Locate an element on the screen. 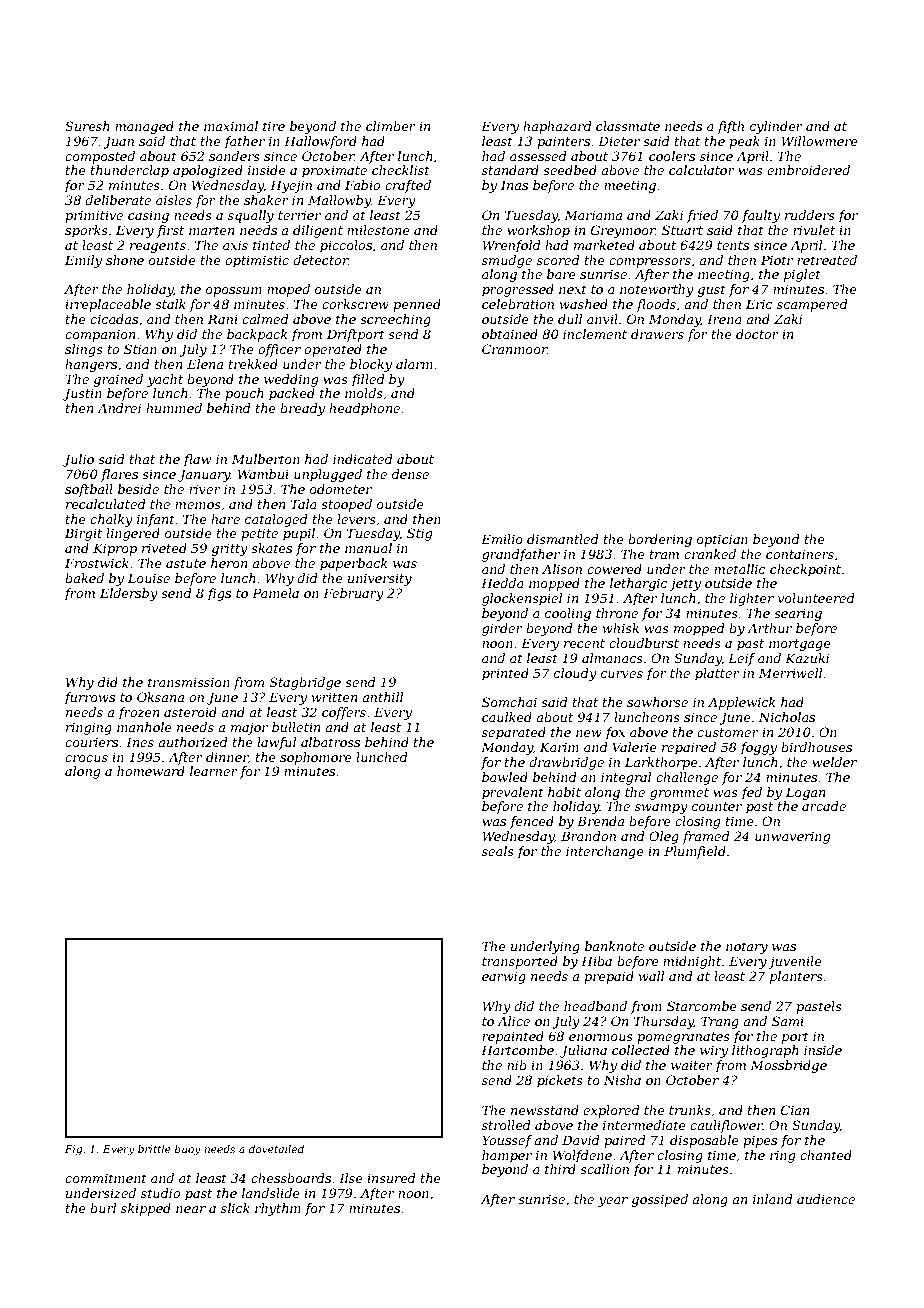 Image resolution: width=924 pixels, height=1308 pixels. pouch is located at coordinates (244, 394).
